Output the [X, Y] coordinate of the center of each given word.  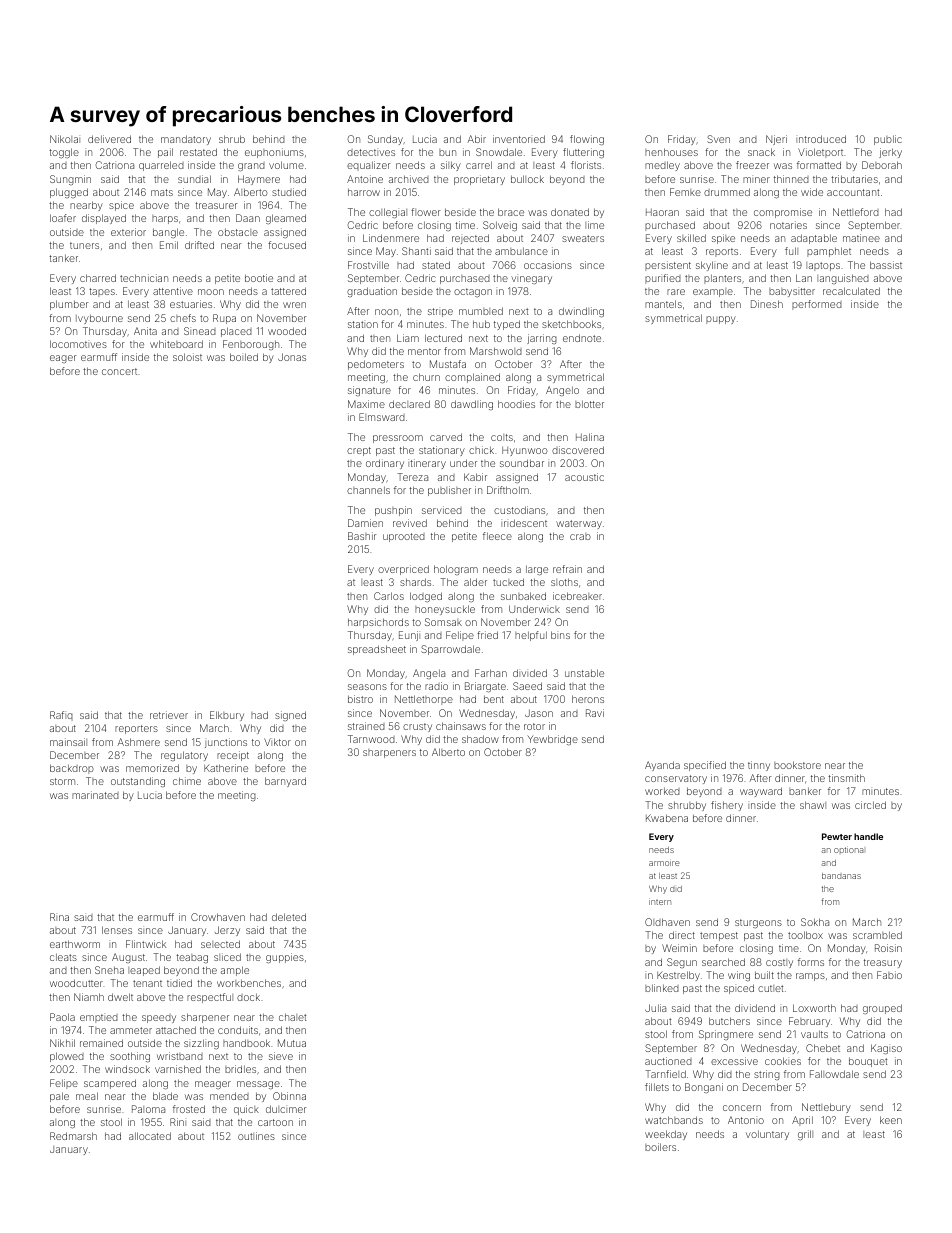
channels [368, 490]
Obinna [289, 1096]
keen [891, 1120]
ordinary [385, 464]
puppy [721, 320]
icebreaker [577, 596]
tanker [63, 258]
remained [101, 1043]
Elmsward [382, 417]
